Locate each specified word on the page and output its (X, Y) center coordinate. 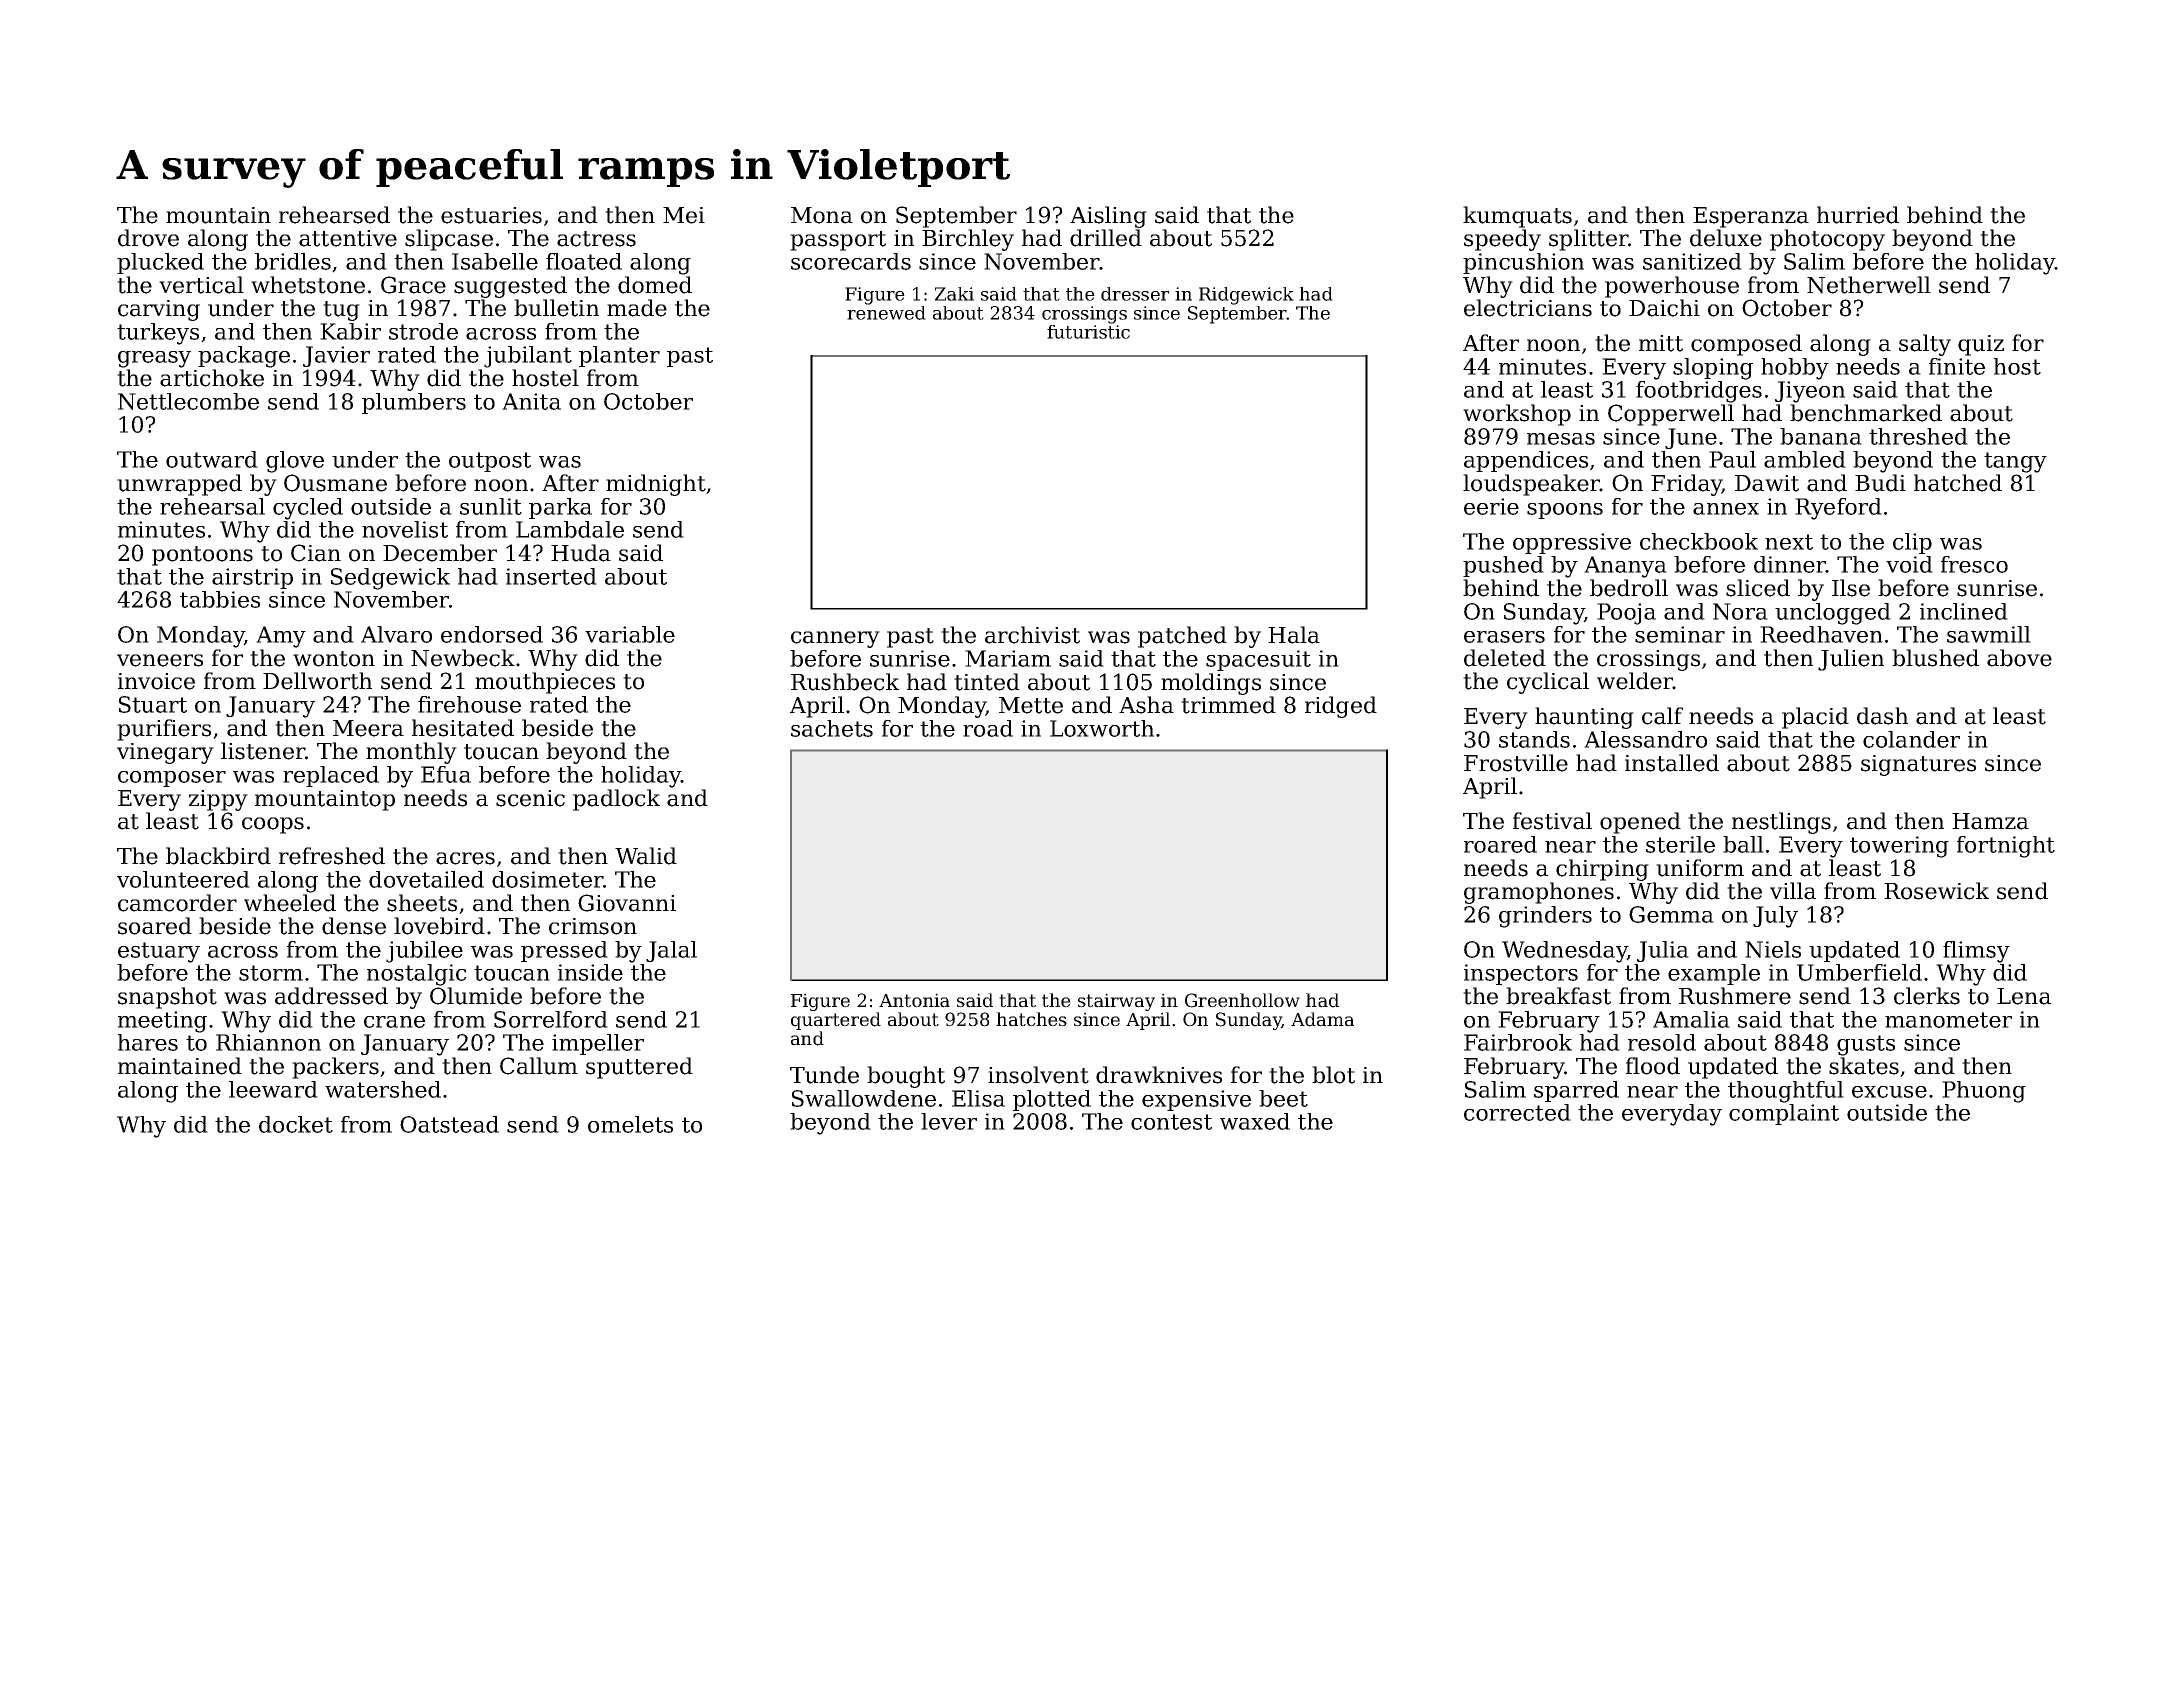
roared (1500, 844)
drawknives (1159, 1075)
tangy (2015, 462)
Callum (539, 1066)
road (988, 728)
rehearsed (334, 215)
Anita (531, 401)
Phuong (1984, 1092)
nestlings (1781, 823)
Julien (1851, 660)
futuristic (1088, 332)
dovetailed (426, 879)
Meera (368, 728)
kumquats (1517, 217)
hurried (1858, 215)
